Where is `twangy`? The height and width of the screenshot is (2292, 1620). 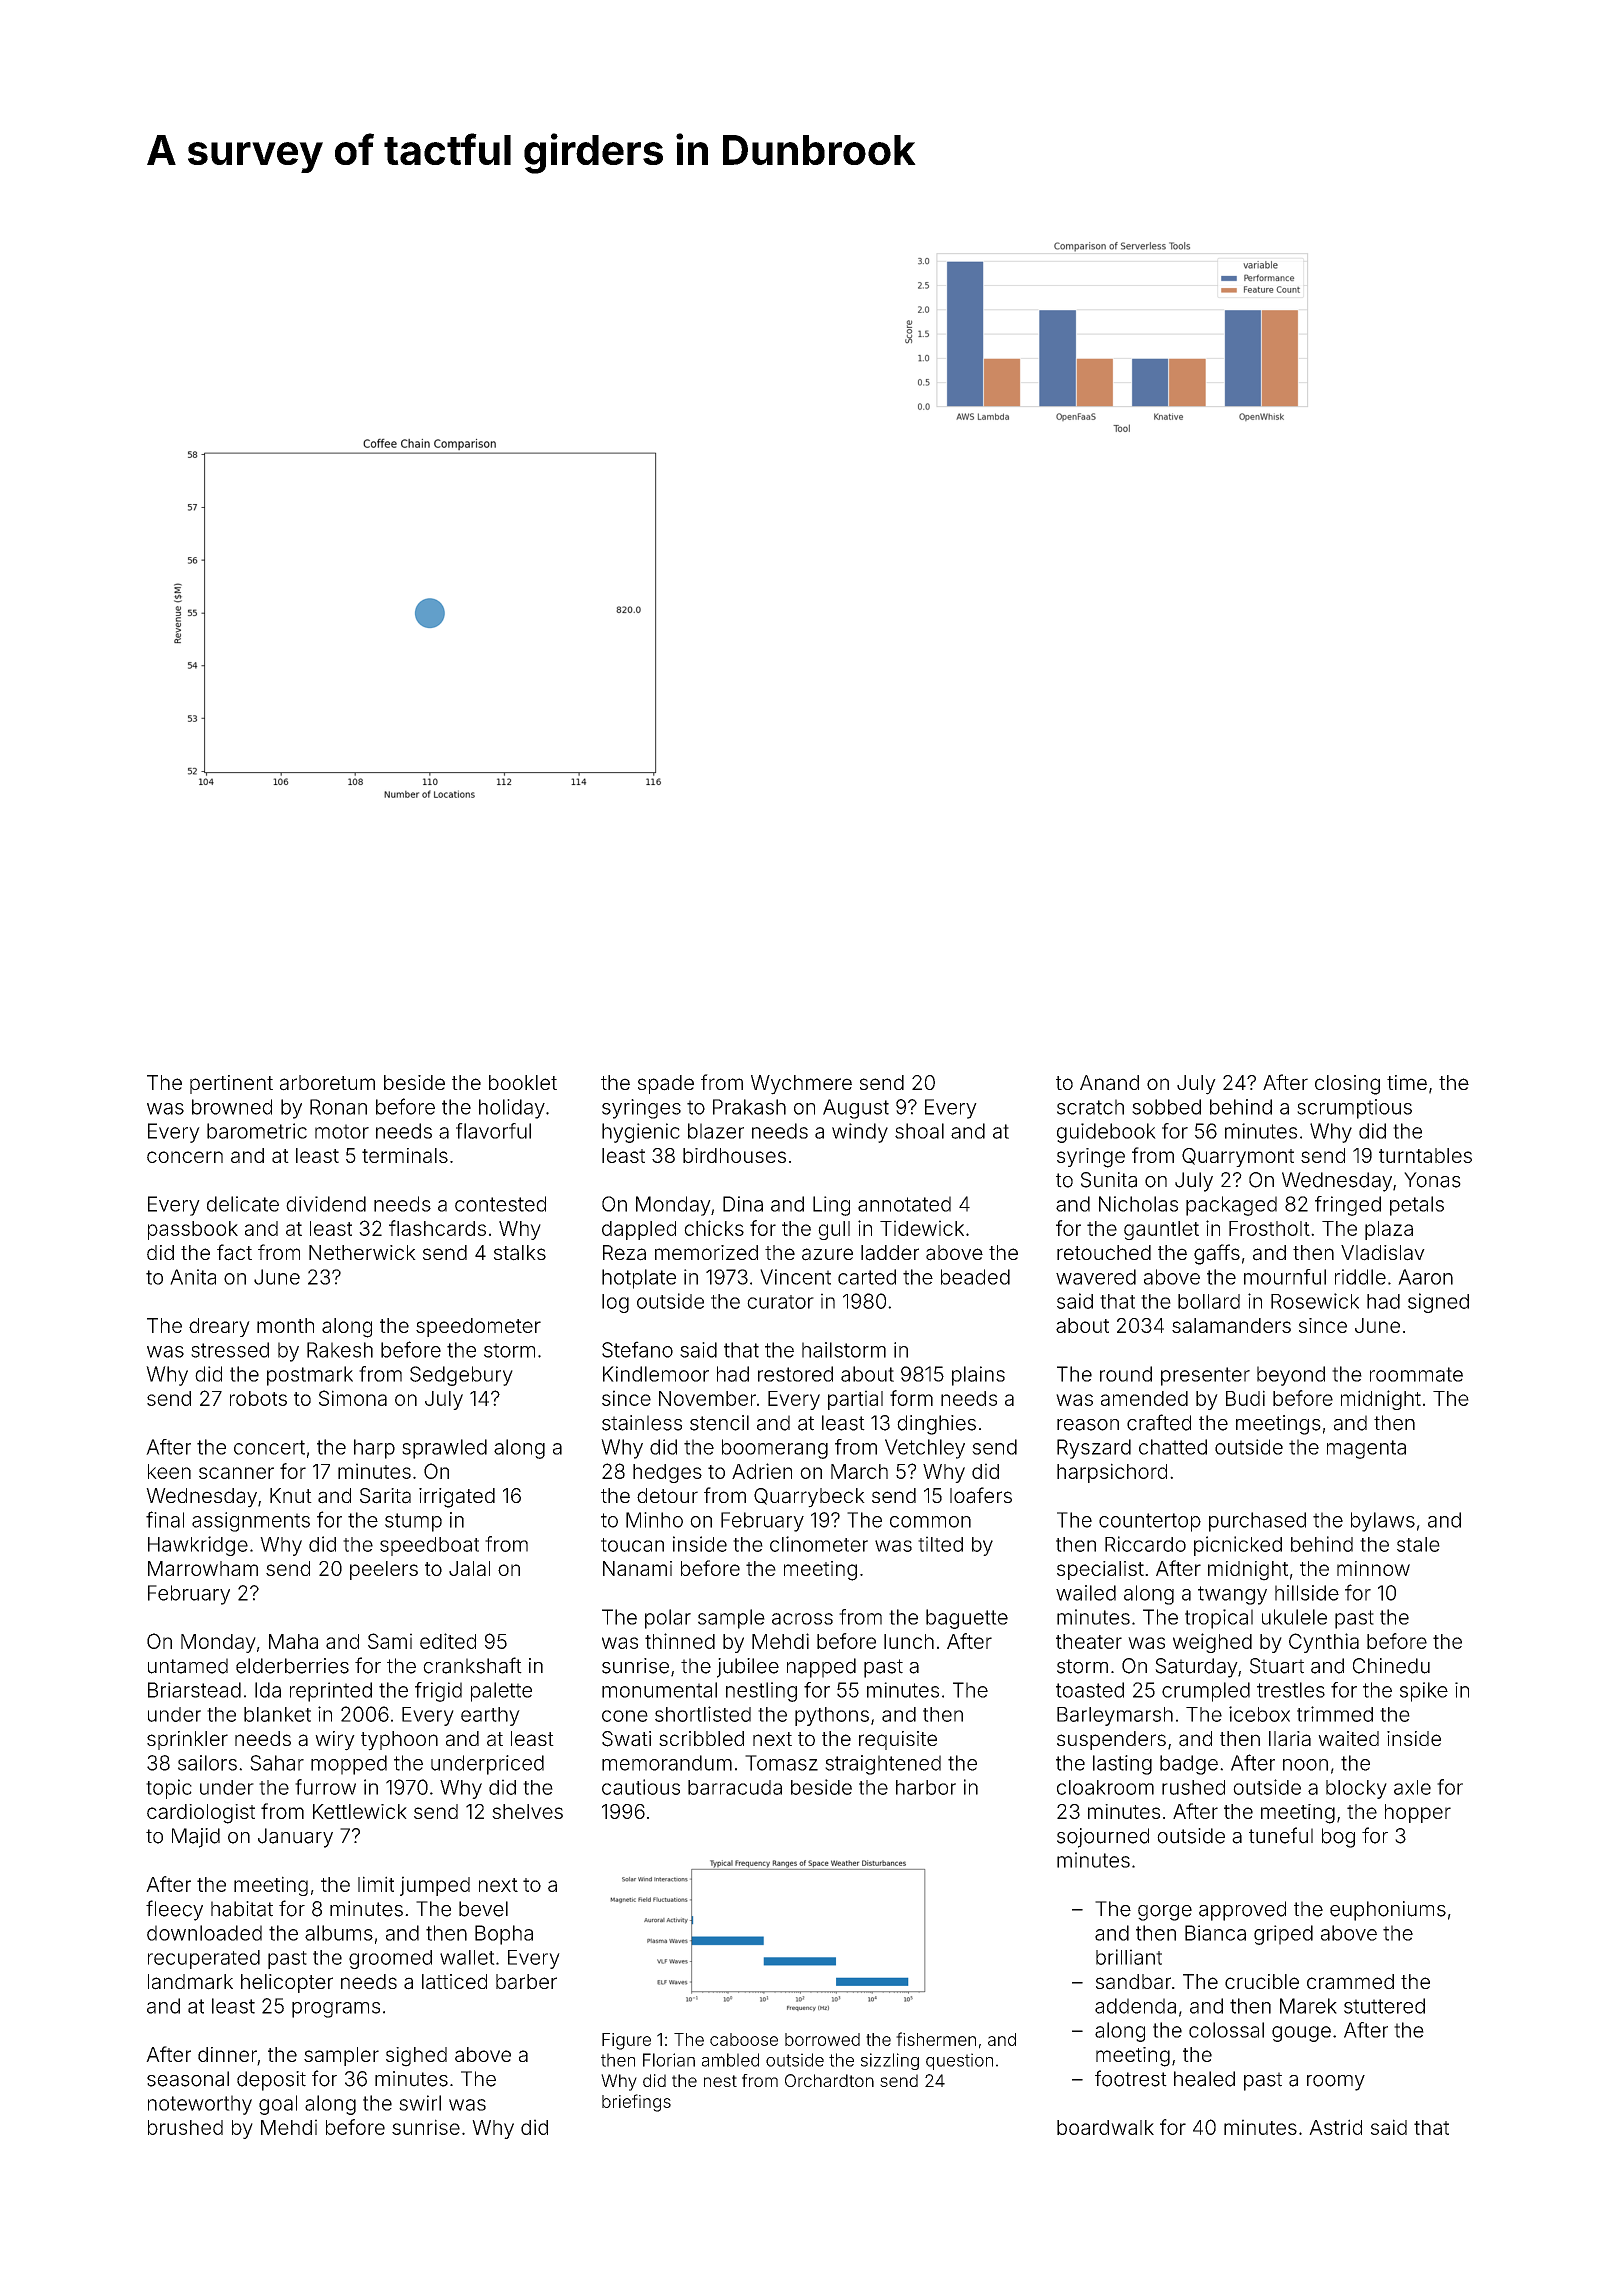 twangy is located at coordinates (1232, 1595).
